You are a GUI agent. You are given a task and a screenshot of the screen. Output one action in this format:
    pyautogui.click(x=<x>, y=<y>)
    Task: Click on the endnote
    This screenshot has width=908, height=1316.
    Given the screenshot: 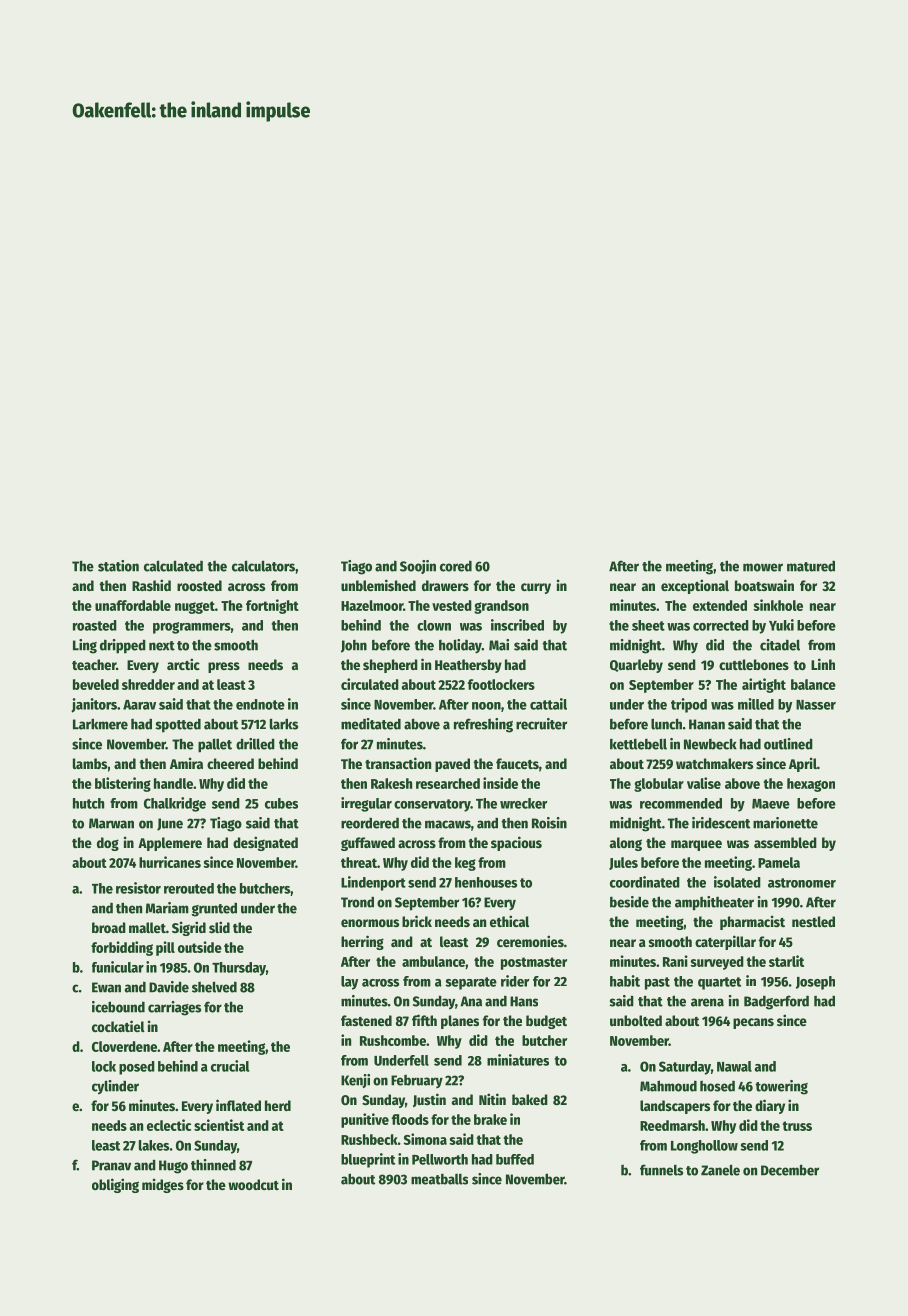 What is the action you would take?
    pyautogui.click(x=260, y=704)
